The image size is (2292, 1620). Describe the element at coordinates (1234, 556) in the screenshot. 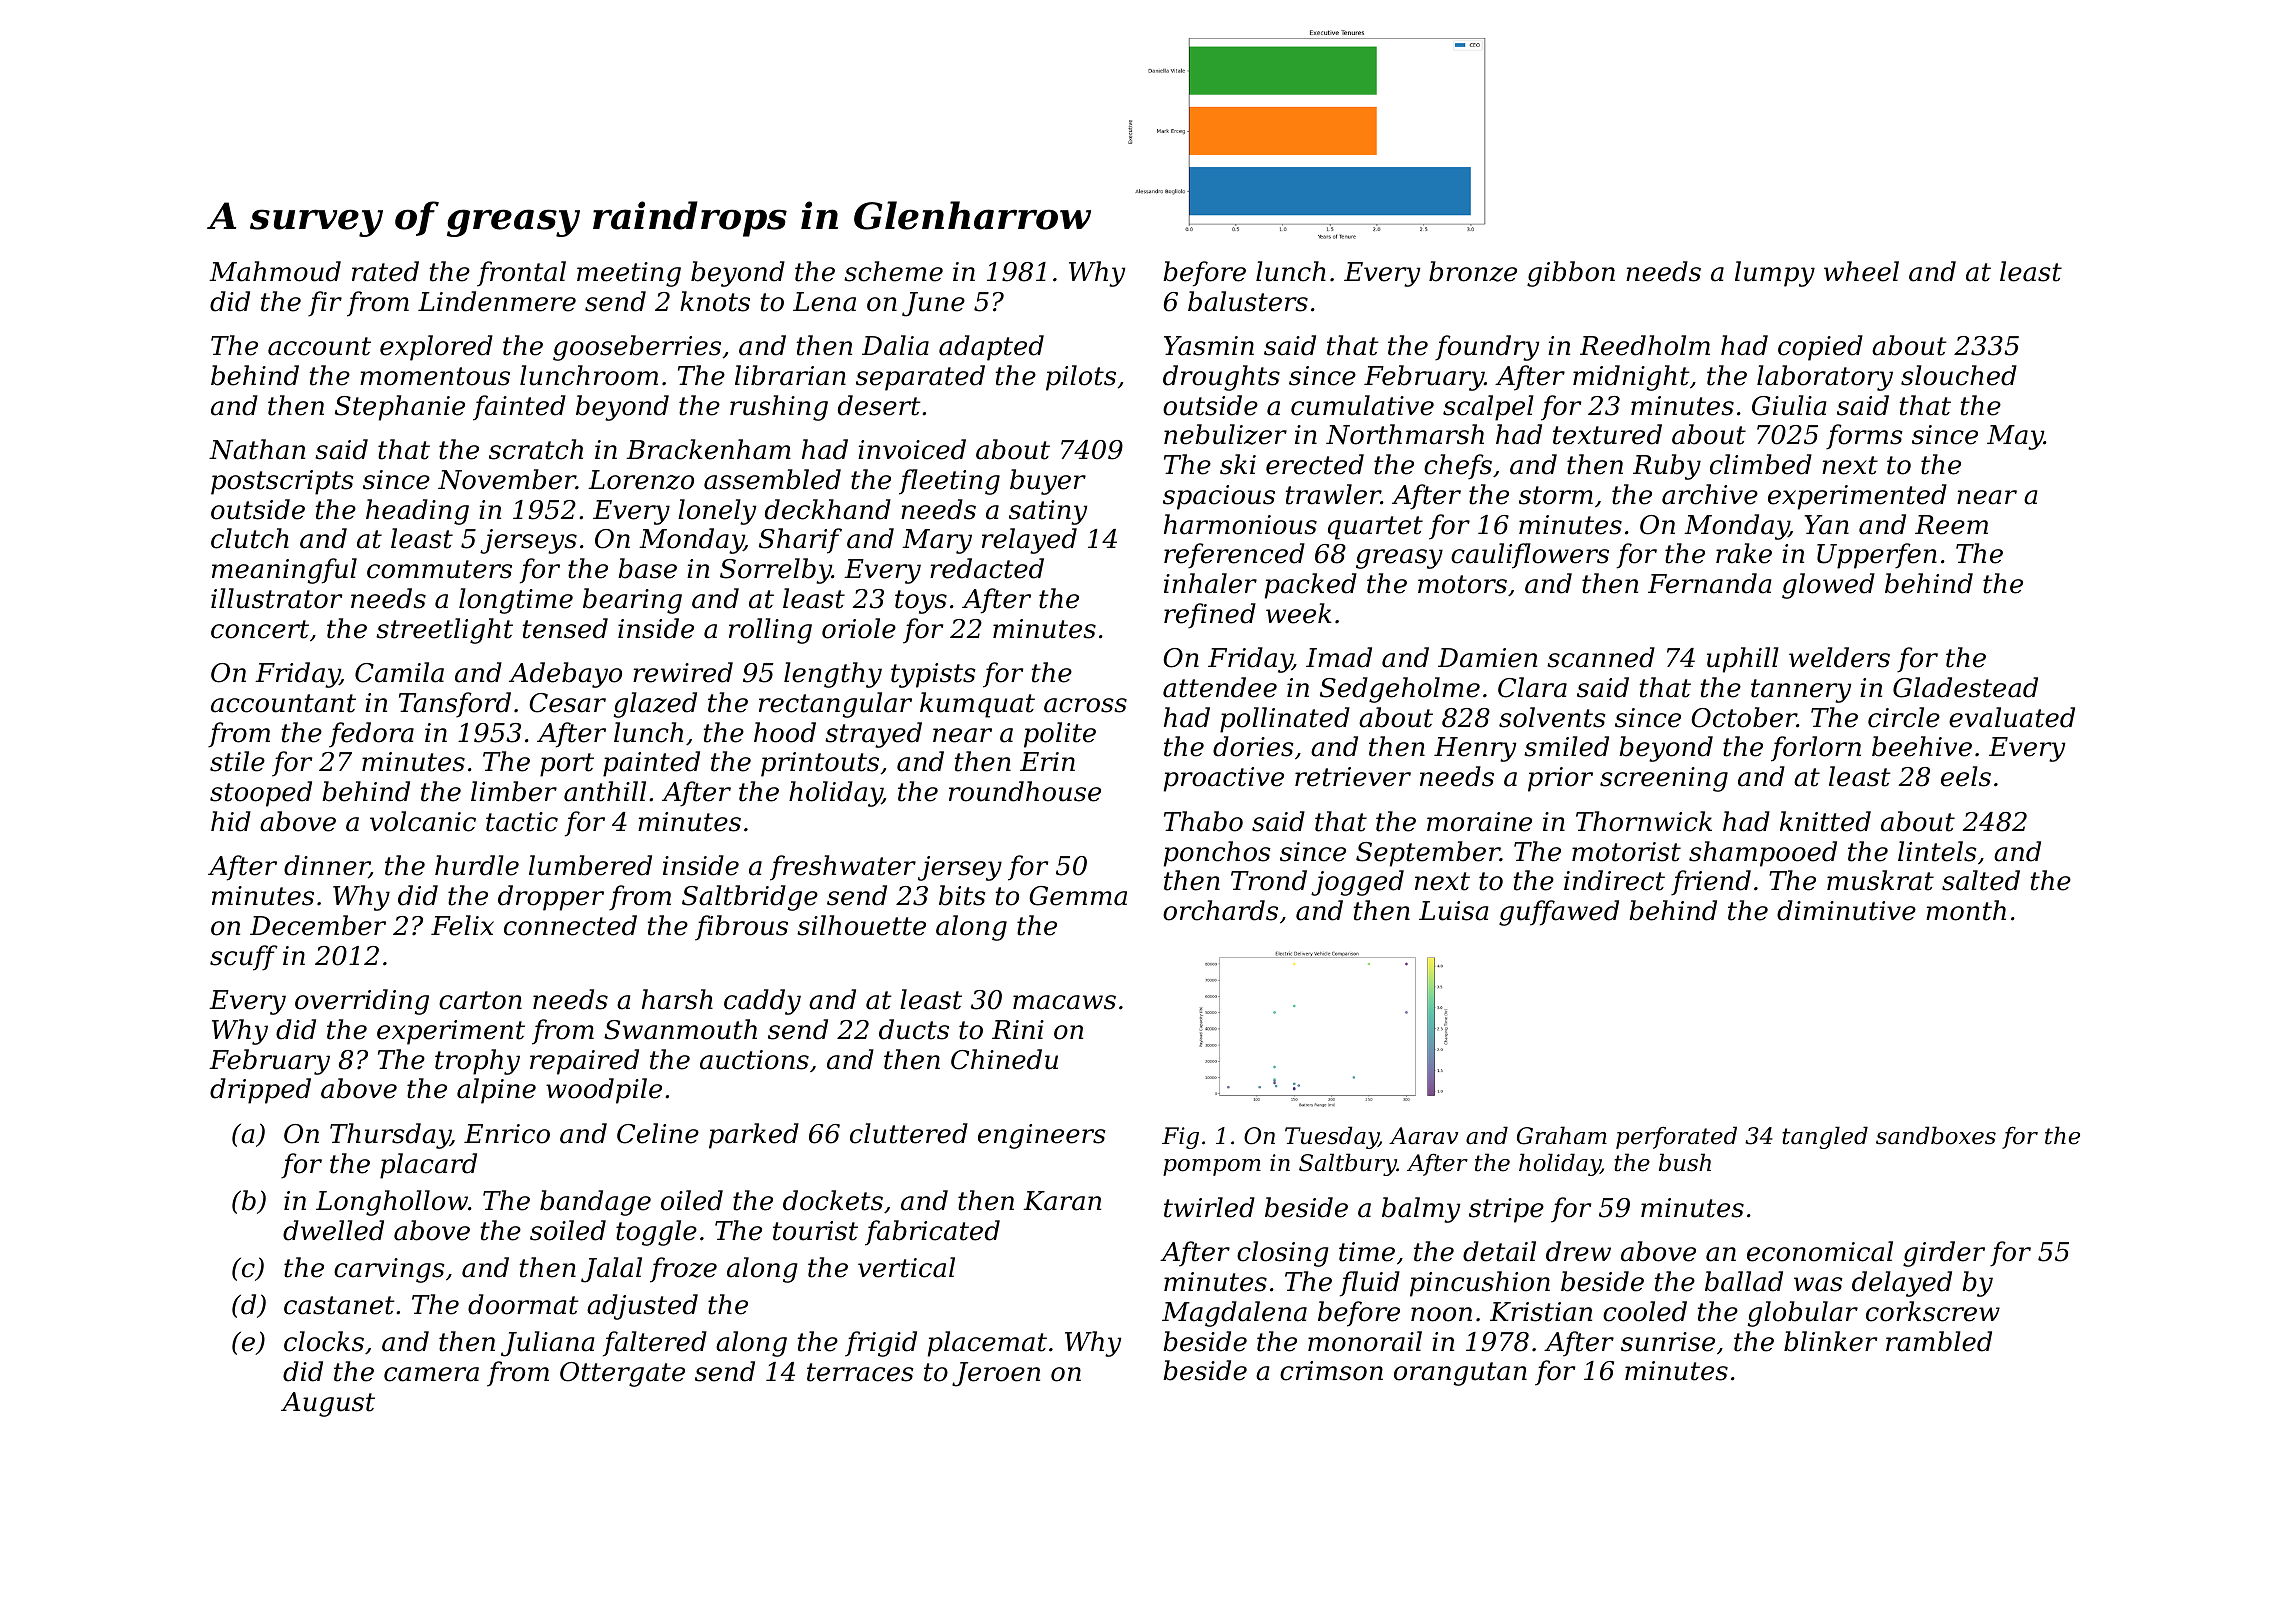

I see `referenced` at that location.
